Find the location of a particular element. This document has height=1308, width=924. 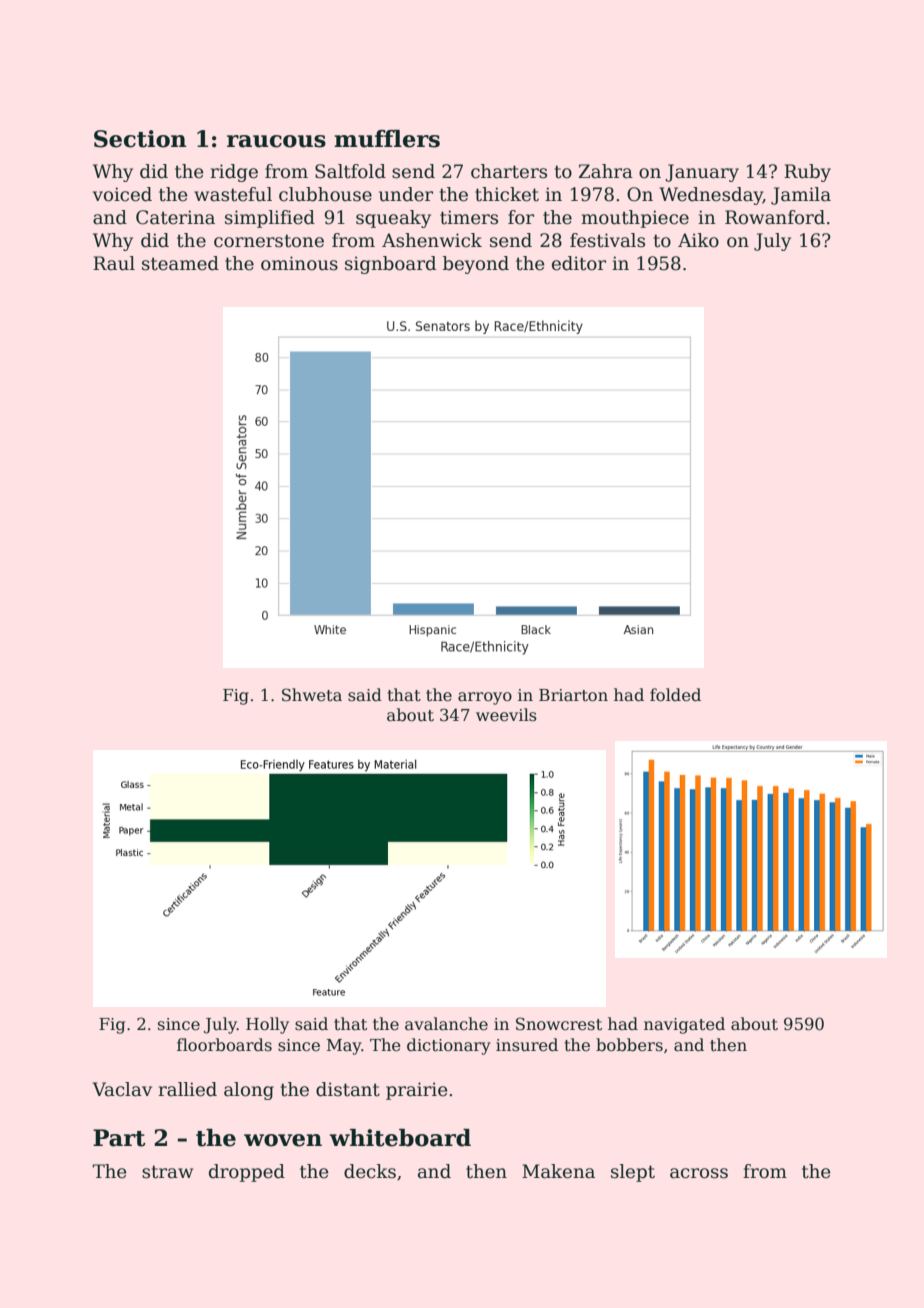

Section is located at coordinates (140, 139).
